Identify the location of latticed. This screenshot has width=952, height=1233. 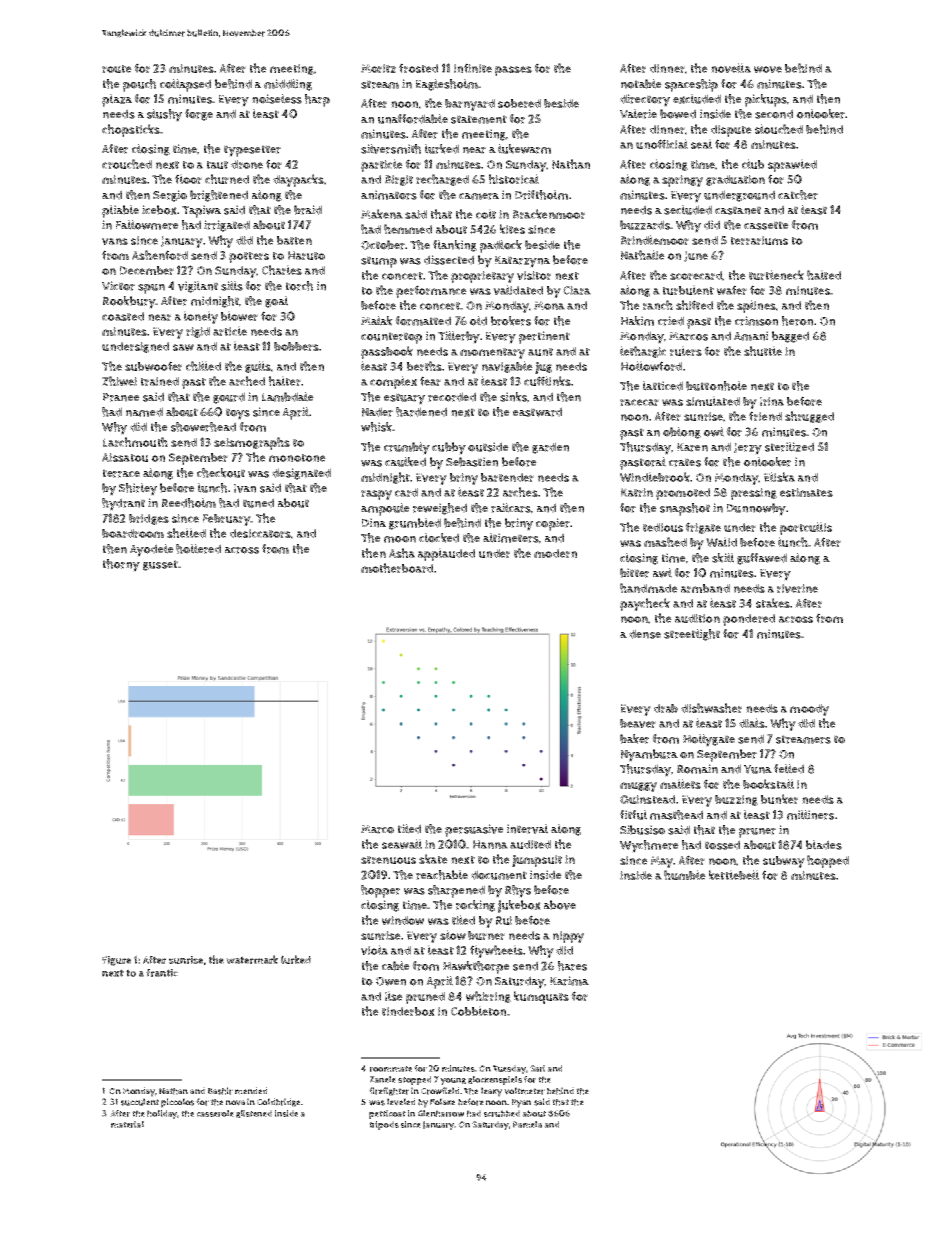
(663, 386).
